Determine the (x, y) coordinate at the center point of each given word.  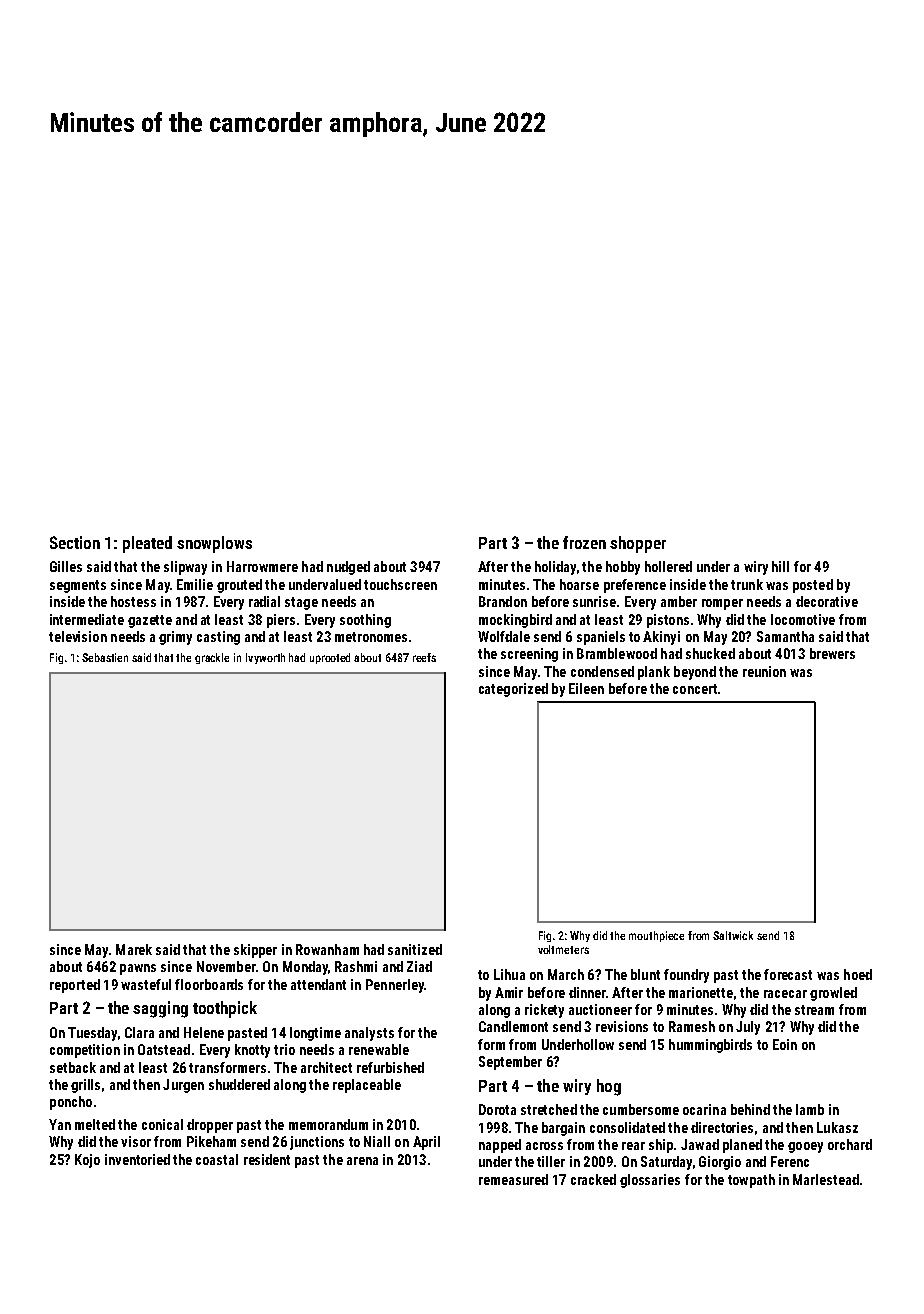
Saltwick (733, 935)
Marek (134, 949)
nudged (348, 568)
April (426, 1143)
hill (780, 566)
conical (162, 1124)
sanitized (415, 949)
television (78, 636)
